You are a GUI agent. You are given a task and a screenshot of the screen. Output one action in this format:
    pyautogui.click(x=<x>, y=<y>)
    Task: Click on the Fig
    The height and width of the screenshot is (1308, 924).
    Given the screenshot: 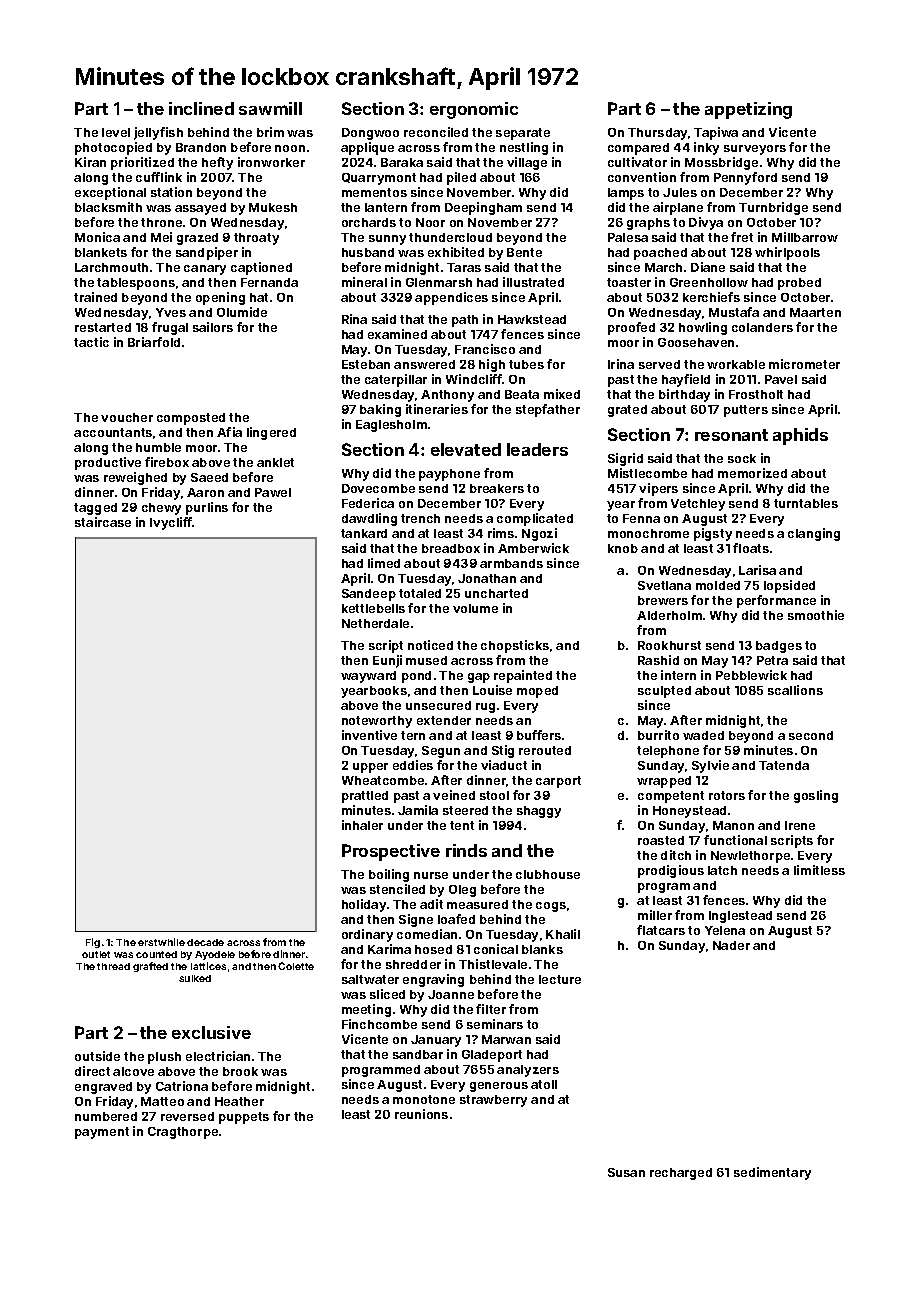 What is the action you would take?
    pyautogui.click(x=93, y=943)
